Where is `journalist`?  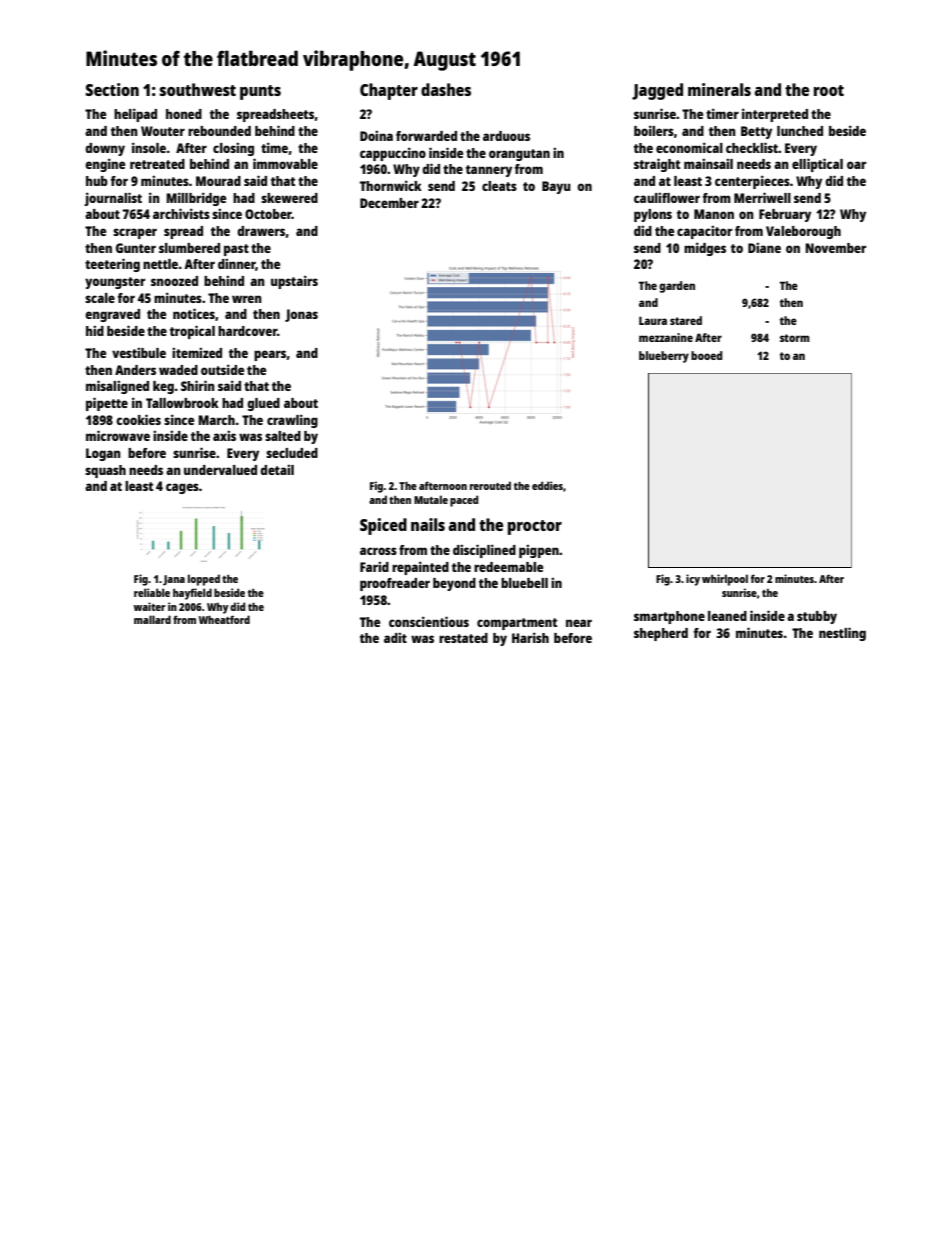
journalist is located at coordinates (113, 199).
